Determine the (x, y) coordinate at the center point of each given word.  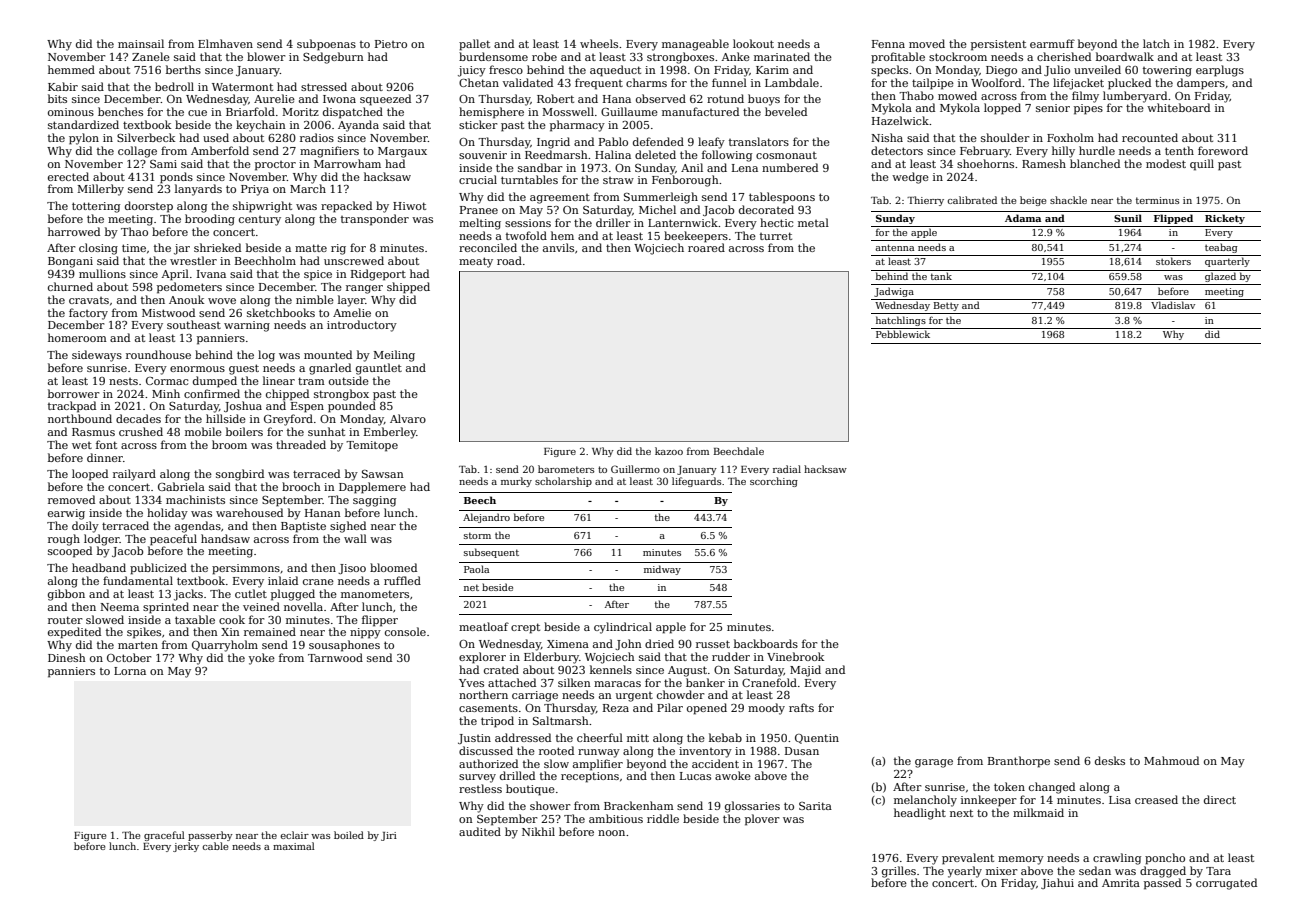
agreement (560, 199)
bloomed (393, 567)
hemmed (71, 69)
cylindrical (623, 628)
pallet (474, 45)
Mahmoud (1171, 760)
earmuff (1052, 43)
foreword (1223, 150)
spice (318, 275)
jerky (186, 847)
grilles (899, 872)
